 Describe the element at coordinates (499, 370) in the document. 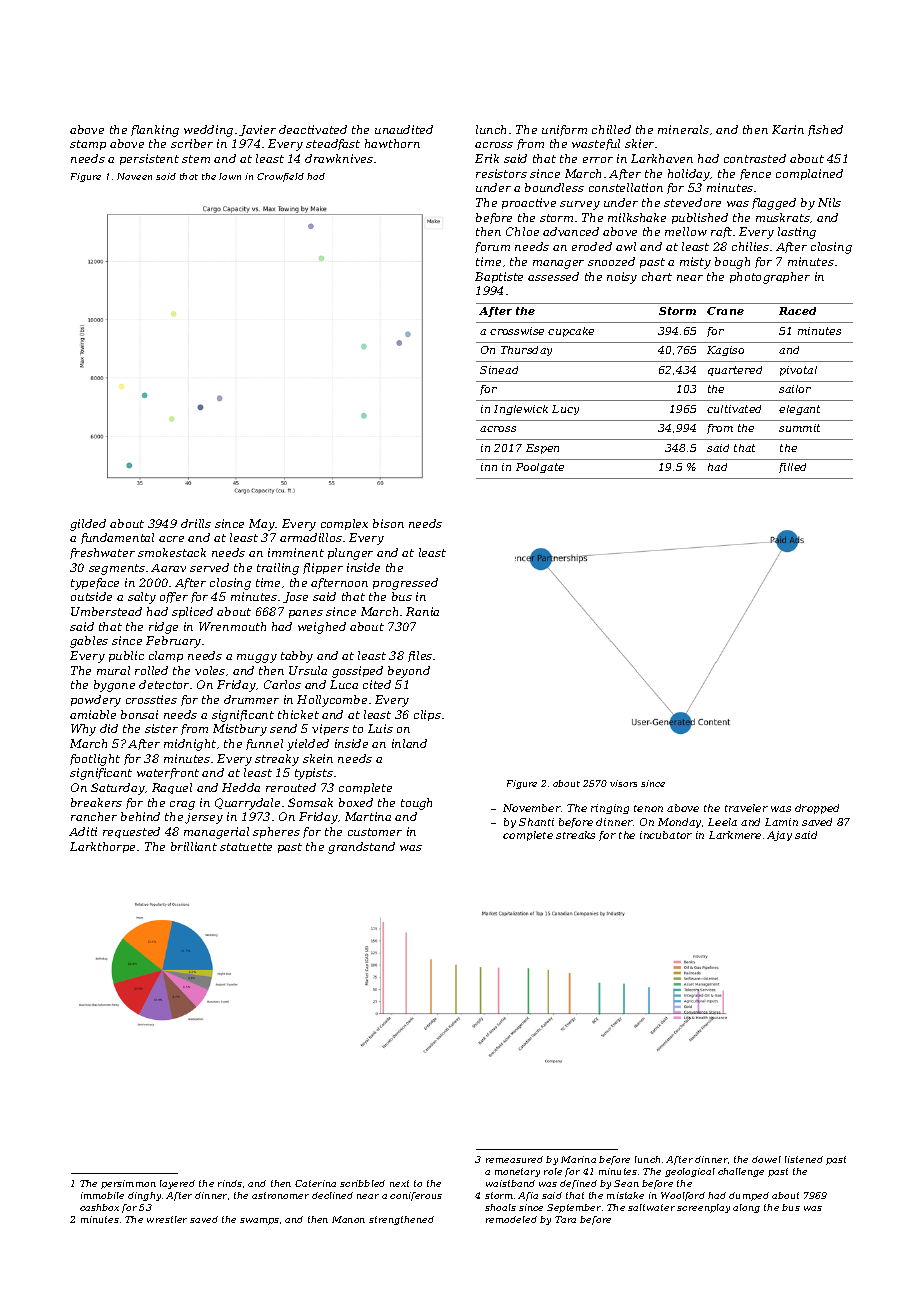

I see `Sinead` at that location.
